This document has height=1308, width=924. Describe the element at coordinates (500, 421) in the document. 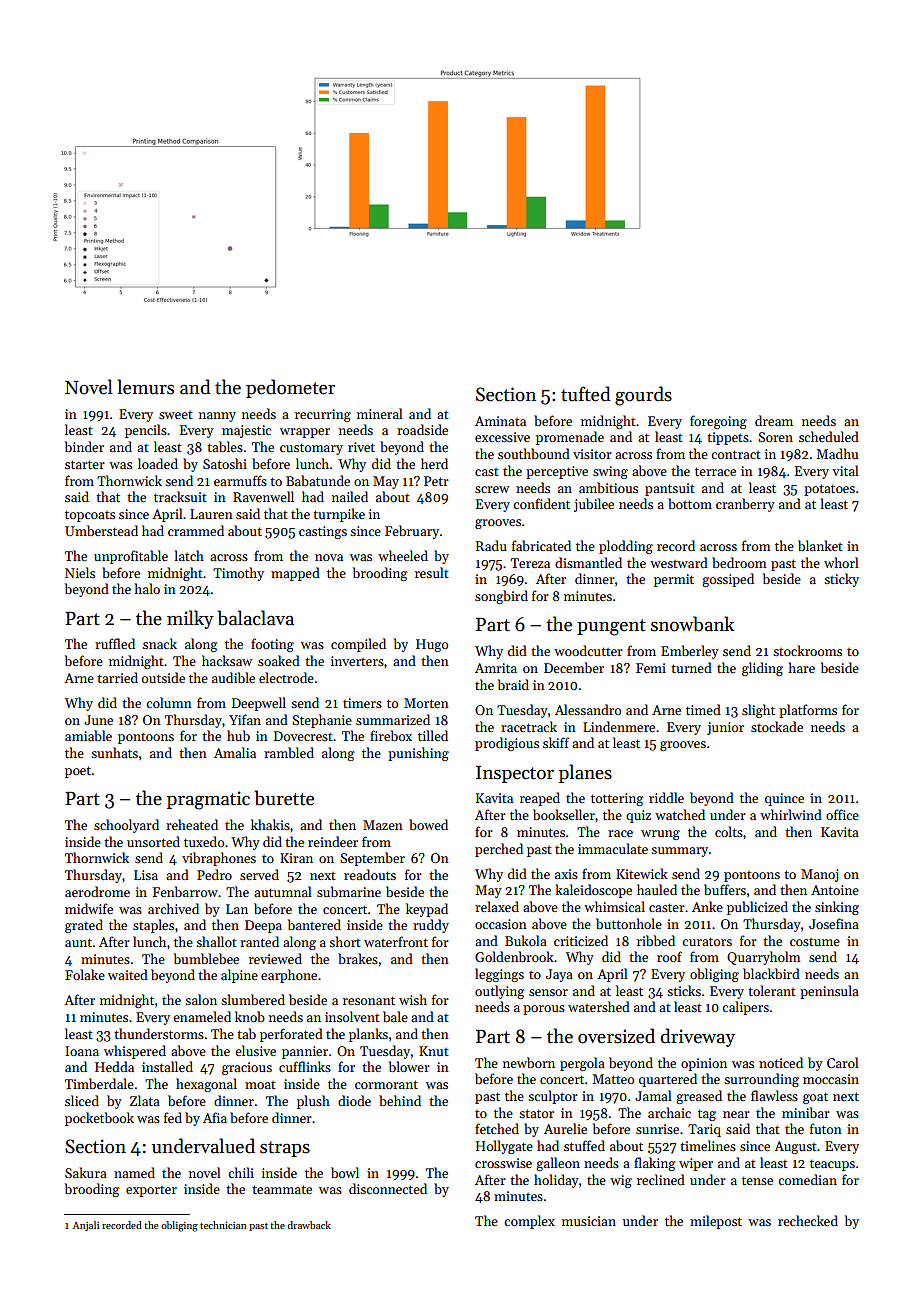

I see `Aminata` at that location.
